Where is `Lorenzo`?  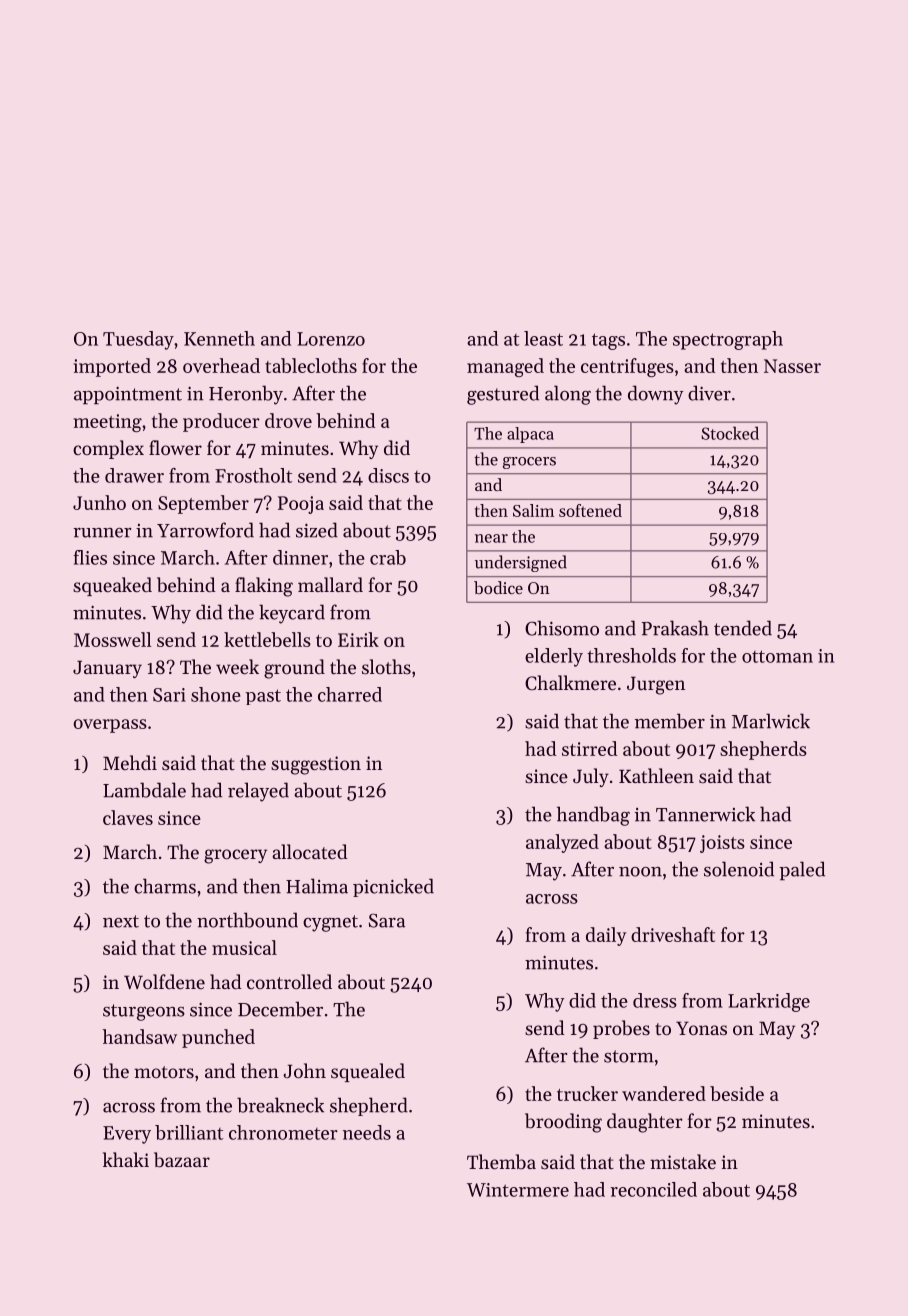 Lorenzo is located at coordinates (331, 339).
